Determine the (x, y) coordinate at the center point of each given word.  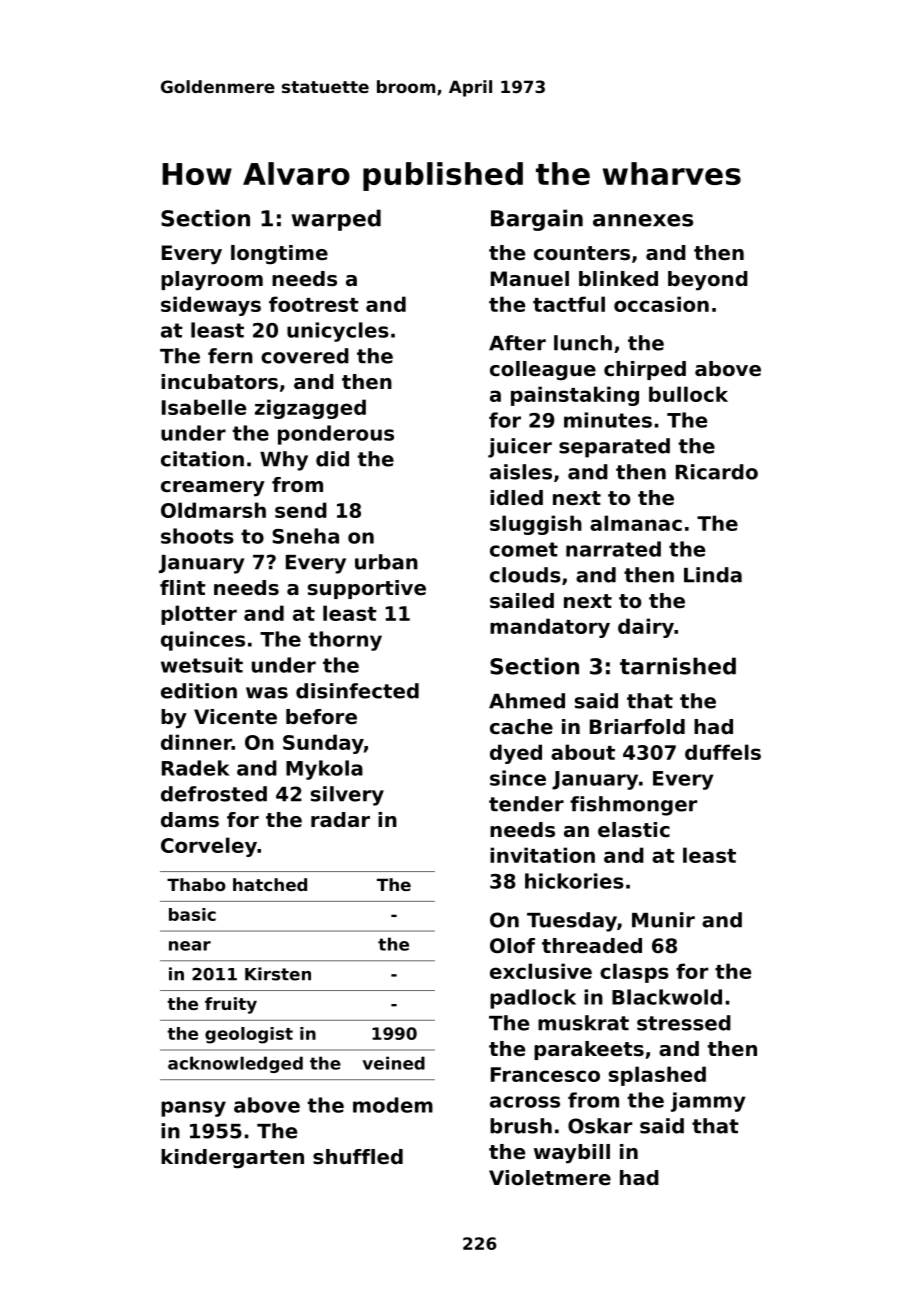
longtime (279, 255)
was (267, 693)
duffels (723, 752)
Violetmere (550, 1178)
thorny (345, 641)
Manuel (530, 279)
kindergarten (232, 1159)
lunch (583, 343)
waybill (572, 1154)
